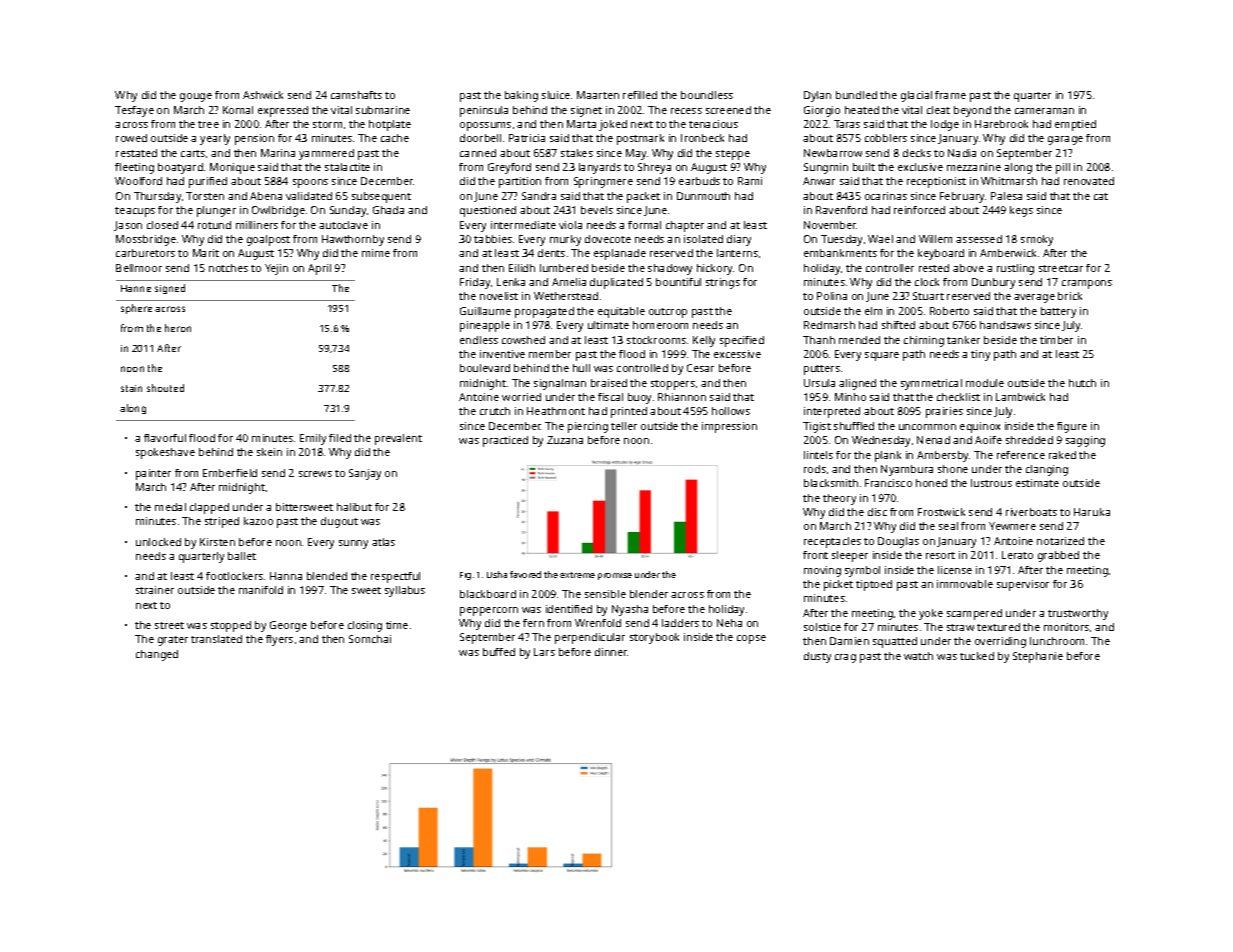  Describe the element at coordinates (268, 240) in the page. I see `goalpost` at that location.
